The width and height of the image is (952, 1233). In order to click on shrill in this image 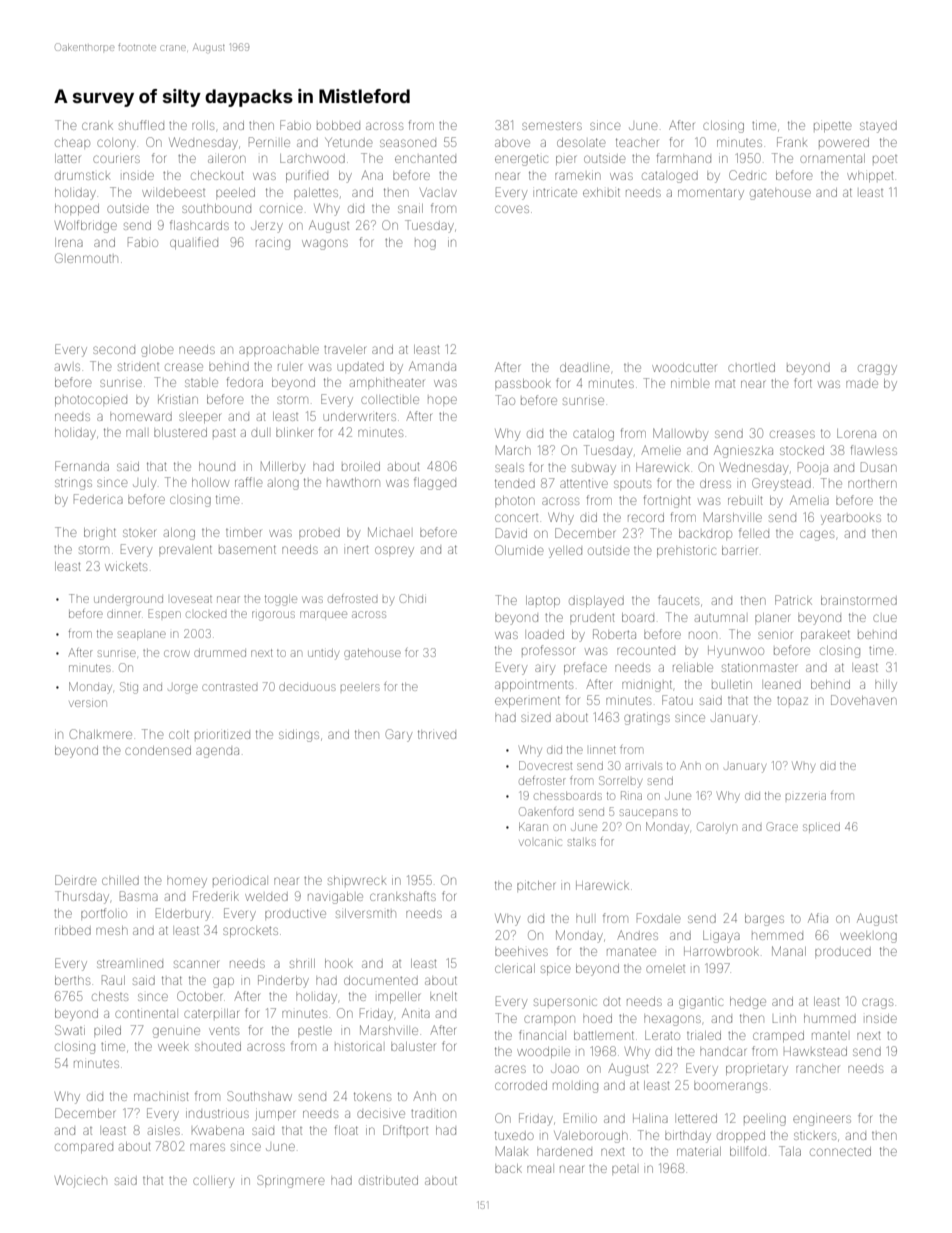, I will do `click(302, 963)`.
